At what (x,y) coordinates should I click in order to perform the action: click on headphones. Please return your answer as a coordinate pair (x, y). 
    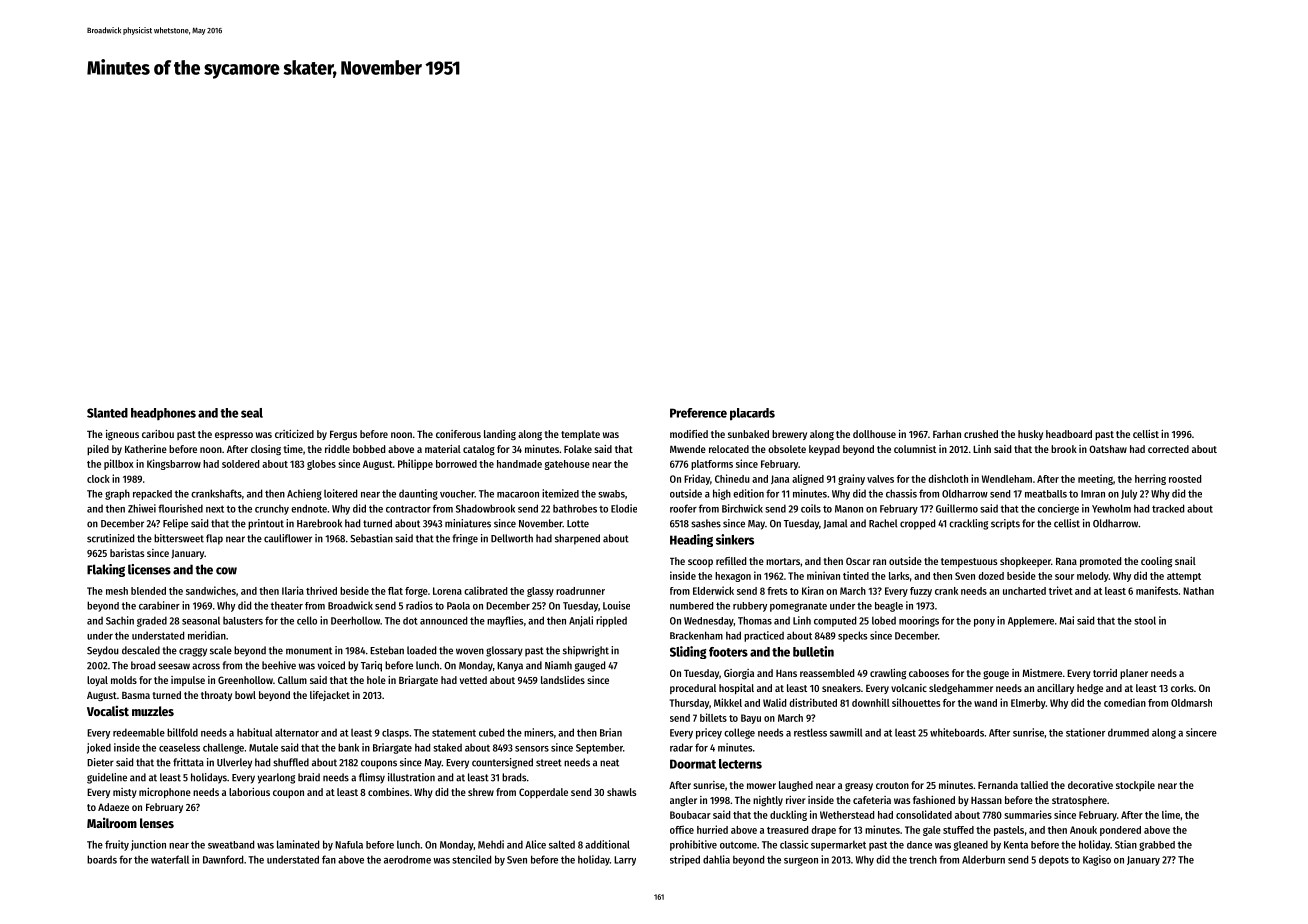
    Looking at the image, I should click on (163, 414).
